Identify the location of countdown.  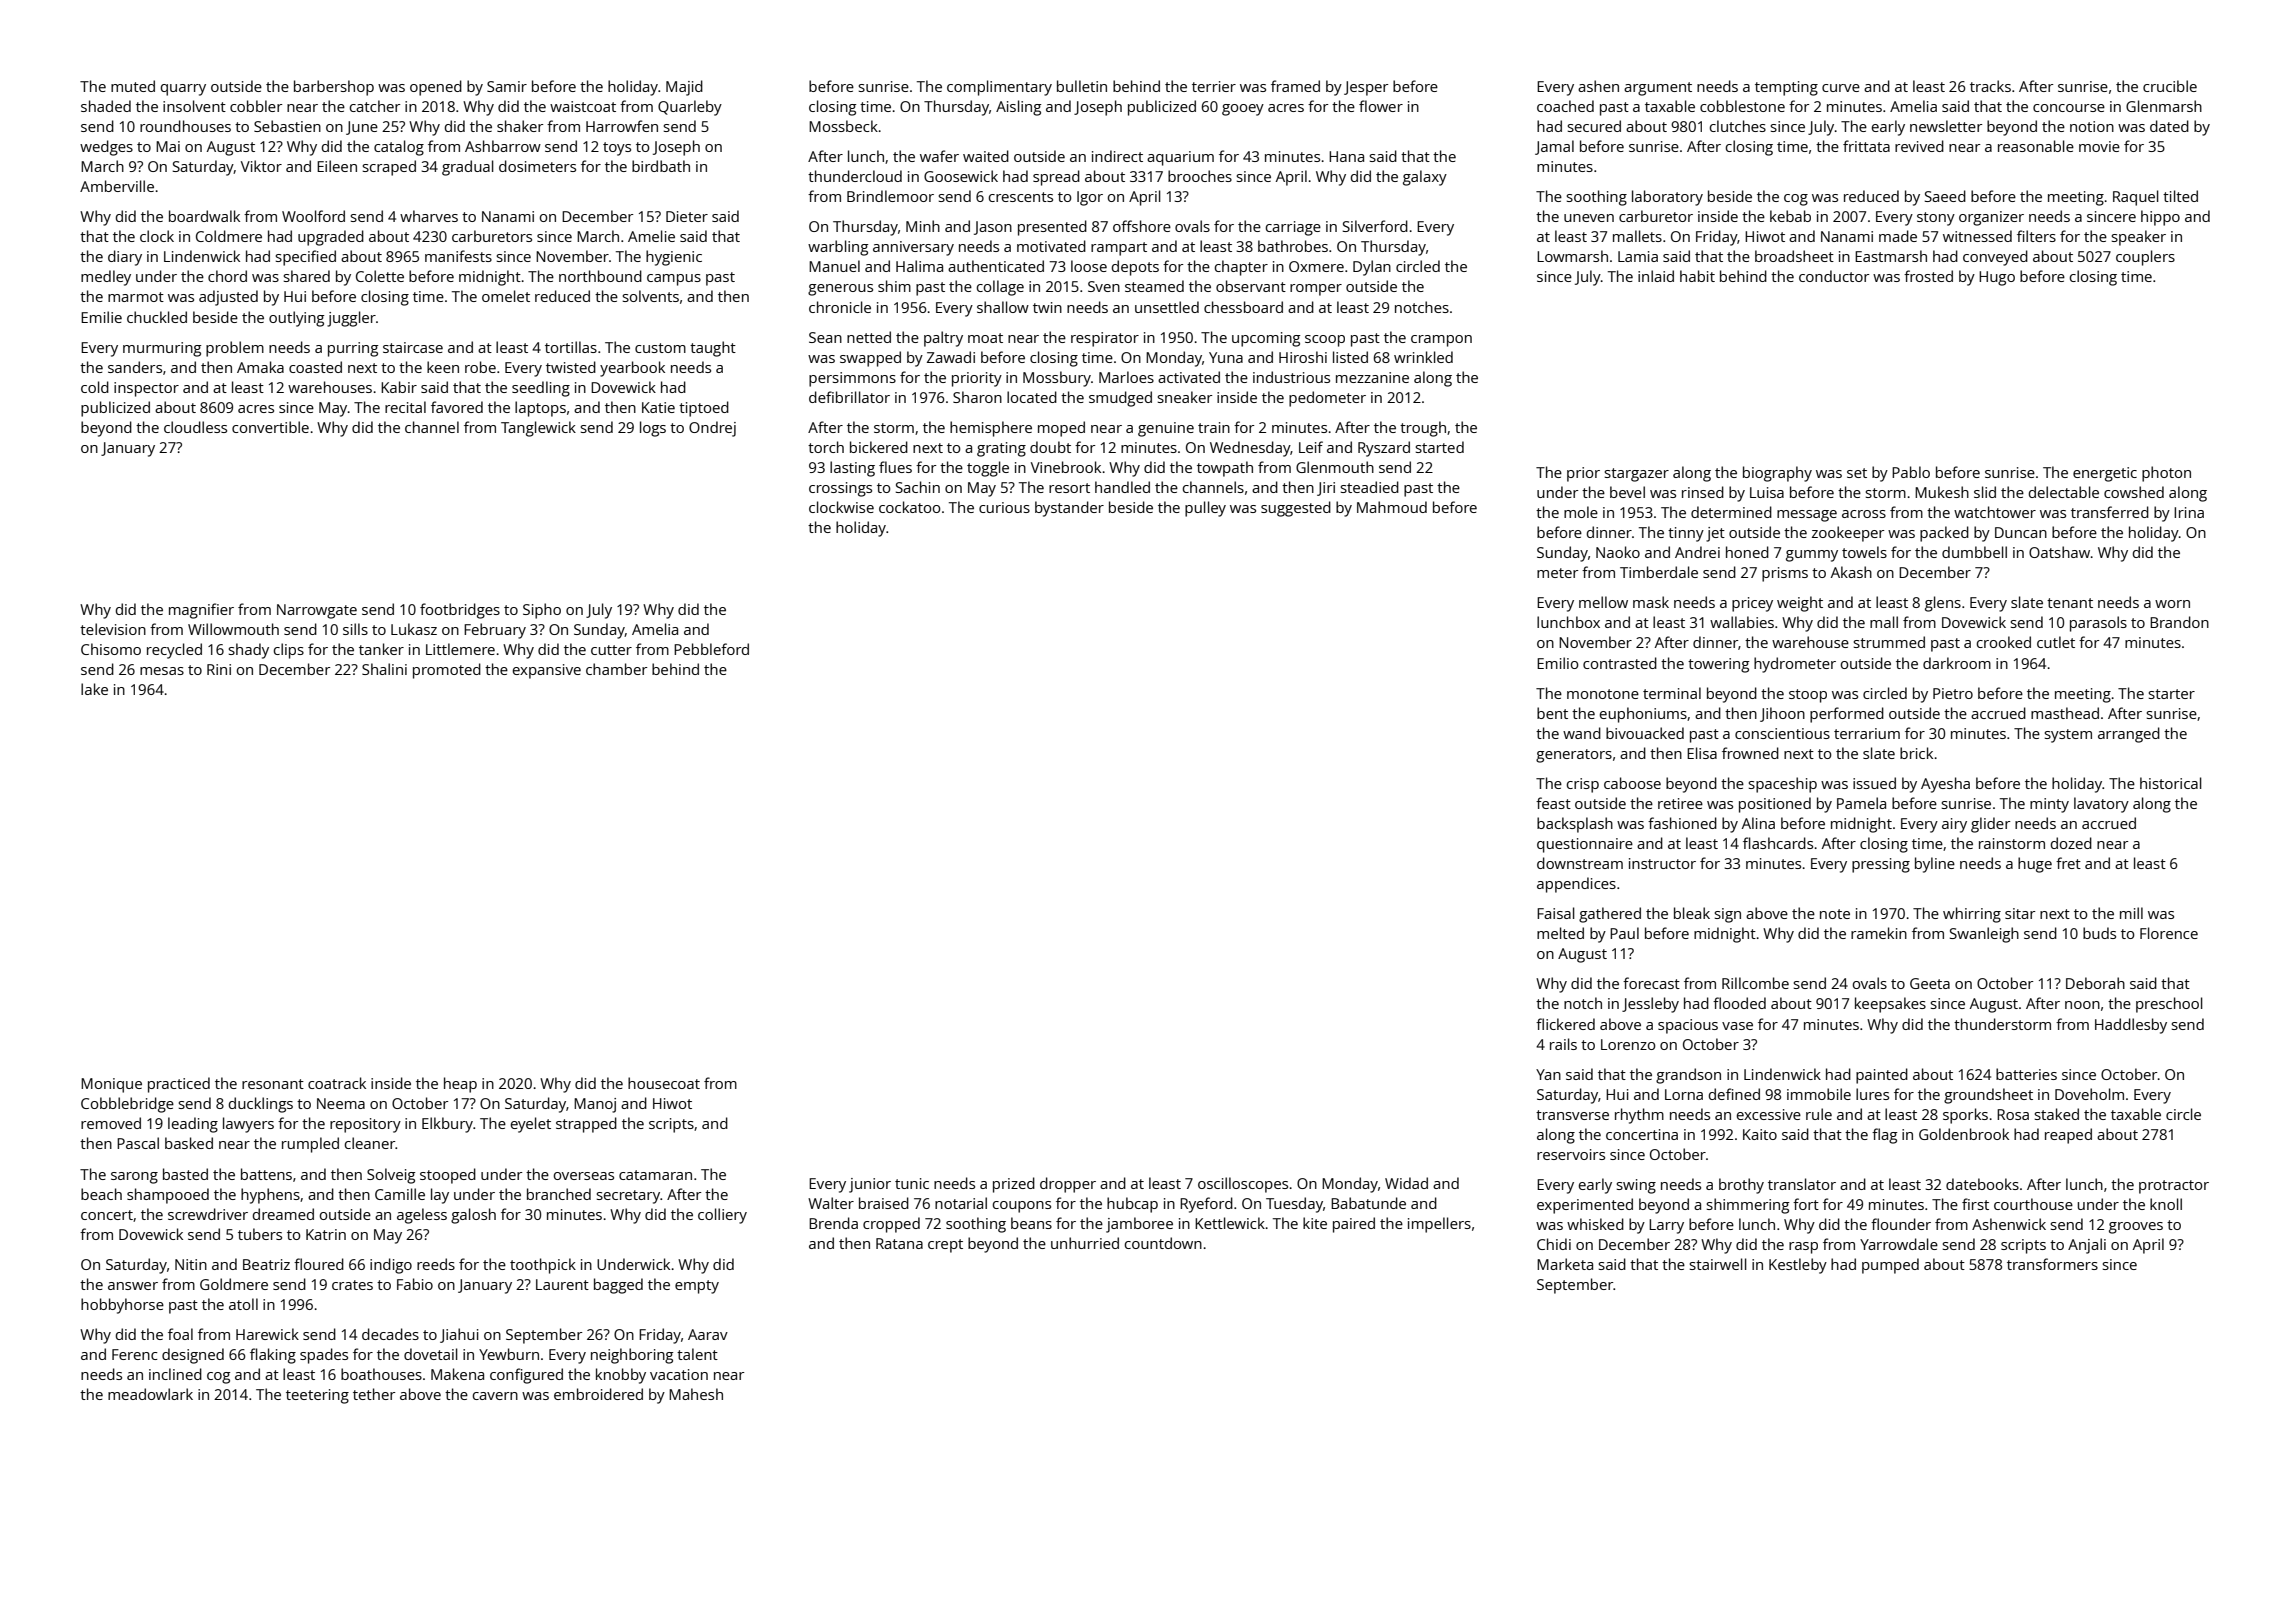
(1163, 1243).
